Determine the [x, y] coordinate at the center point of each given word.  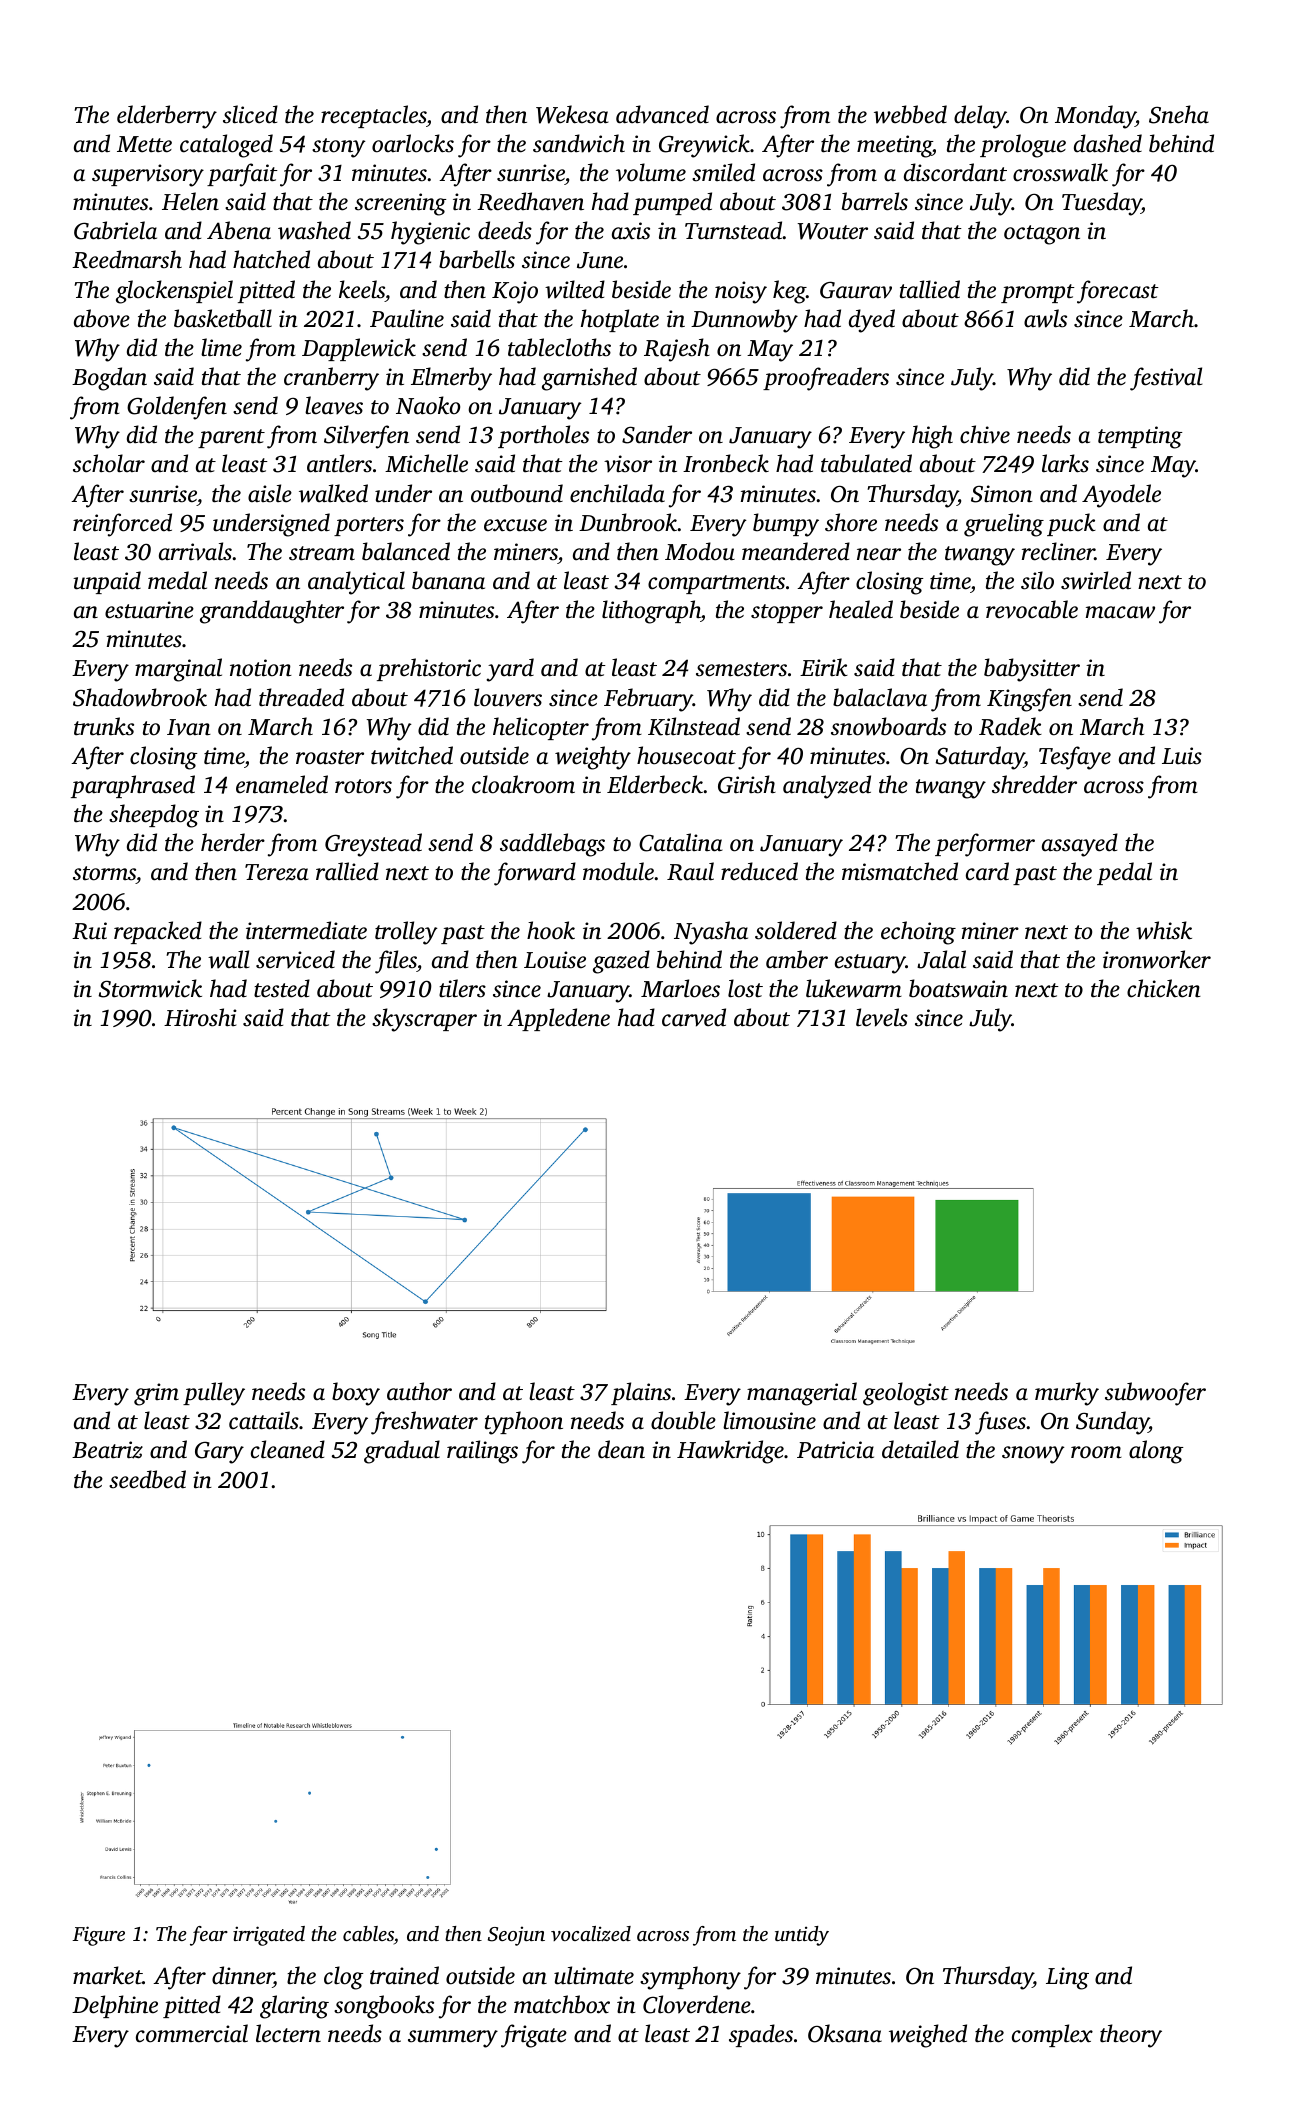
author [419, 1391]
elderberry [167, 117]
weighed [928, 2036]
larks [1065, 463]
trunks [104, 726]
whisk [1164, 930]
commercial [192, 2033]
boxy [356, 1394]
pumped [672, 203]
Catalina [681, 842]
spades [761, 2035]
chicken [1164, 988]
